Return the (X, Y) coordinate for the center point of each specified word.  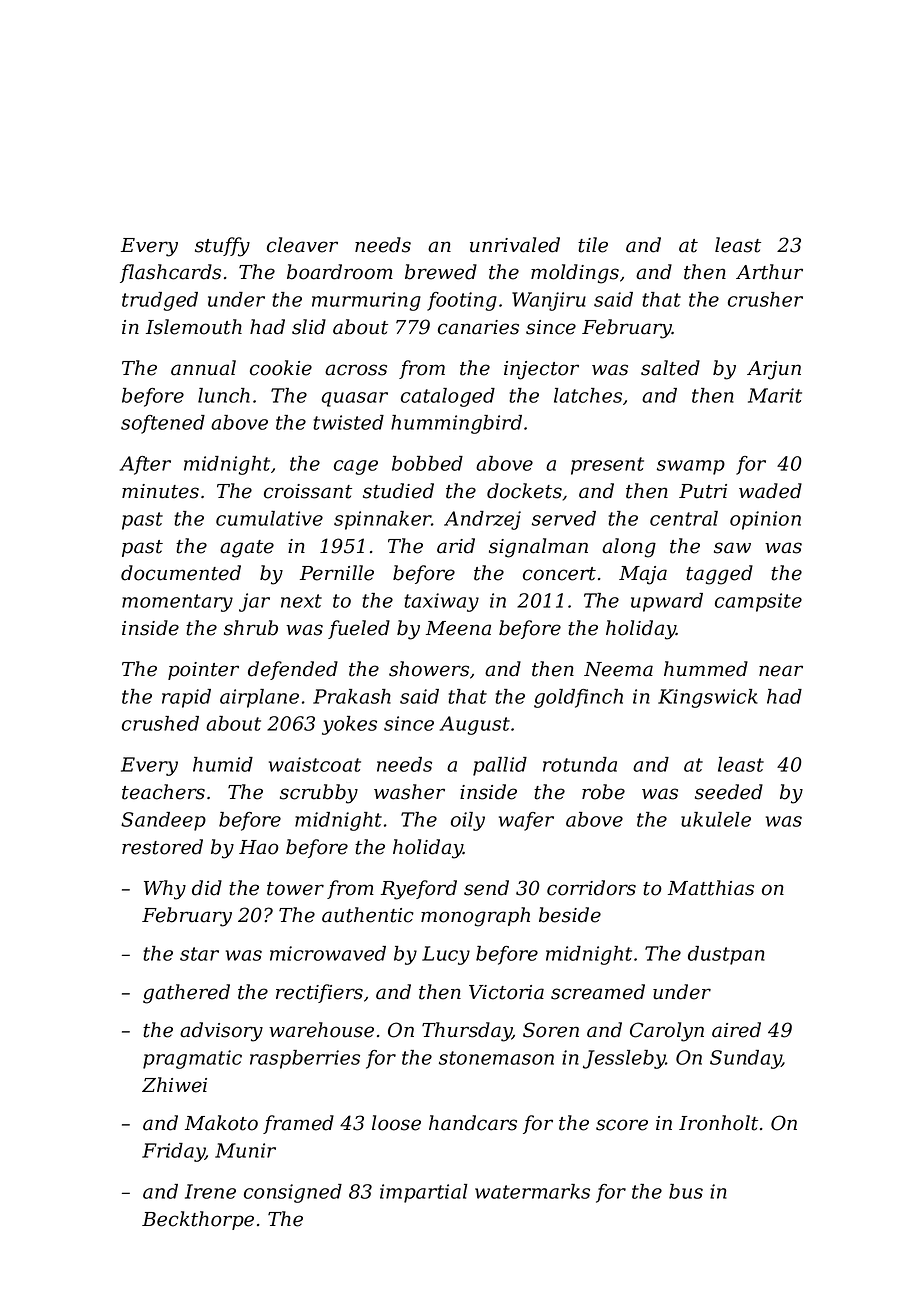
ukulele (716, 819)
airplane (259, 698)
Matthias (711, 888)
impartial (424, 1193)
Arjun (774, 370)
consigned (293, 1193)
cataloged (448, 397)
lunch (224, 395)
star (199, 954)
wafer (526, 821)
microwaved (328, 953)
